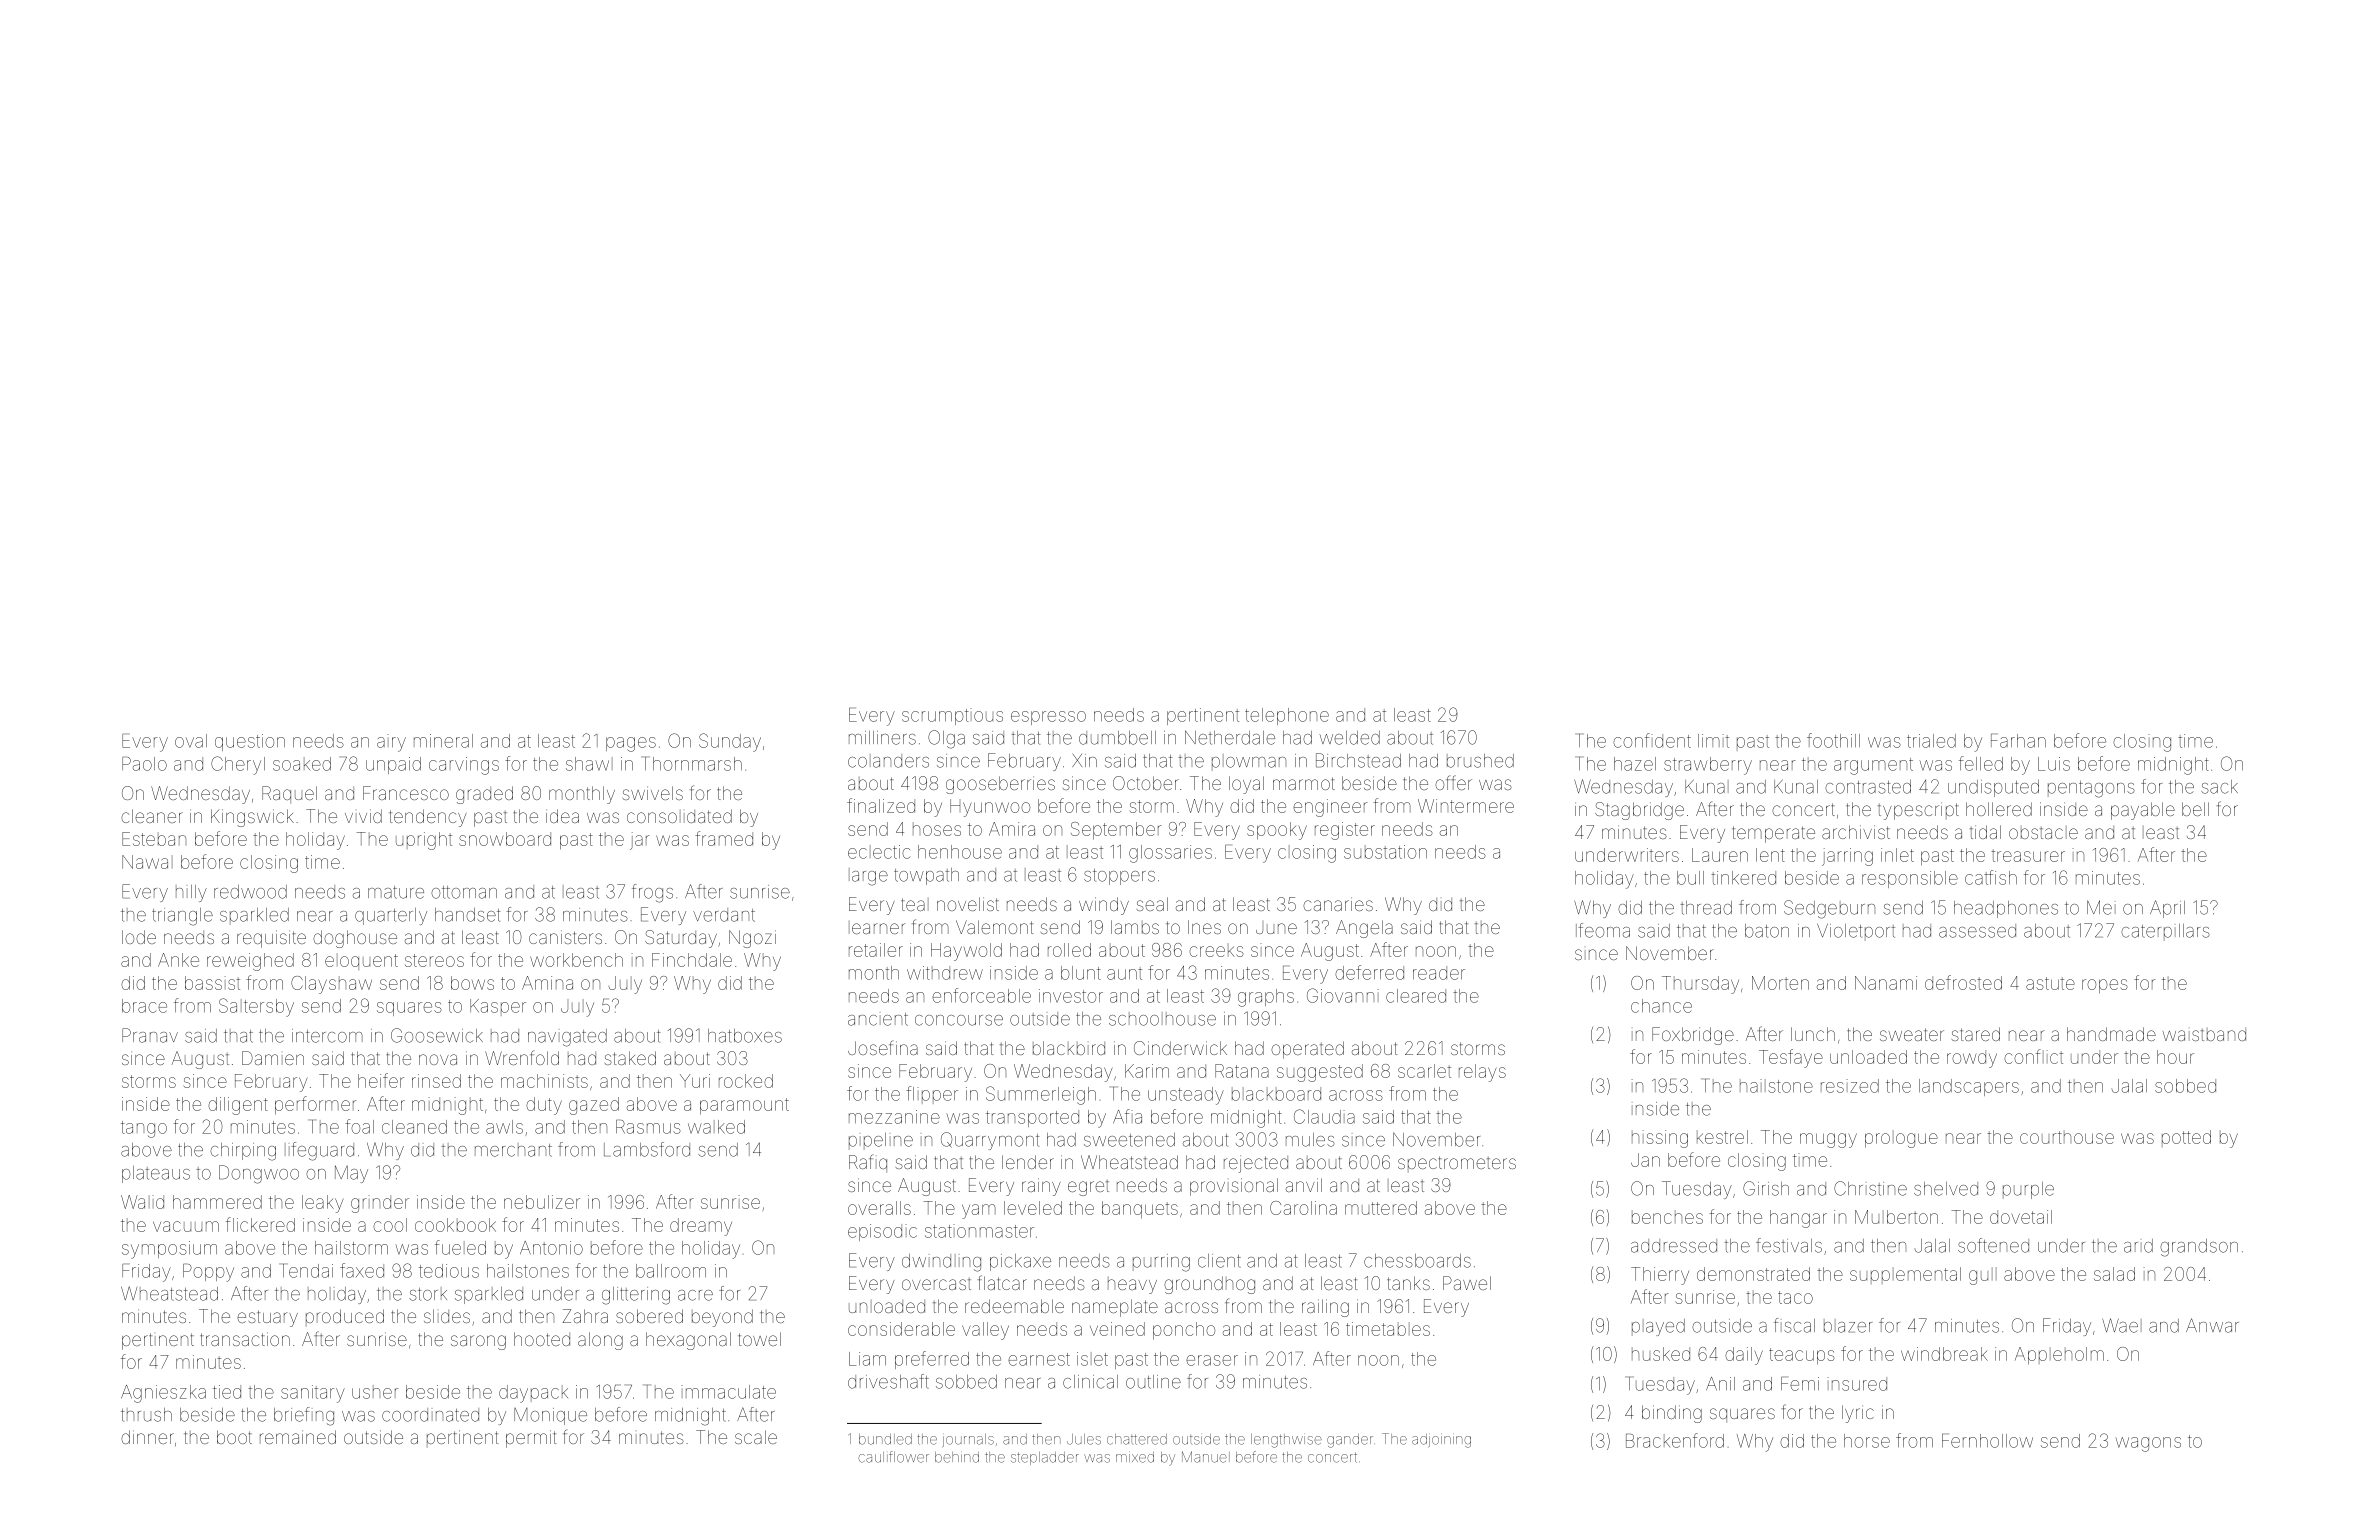 This document has width=2370, height=1533. I want to click on grinder, so click(380, 1204).
